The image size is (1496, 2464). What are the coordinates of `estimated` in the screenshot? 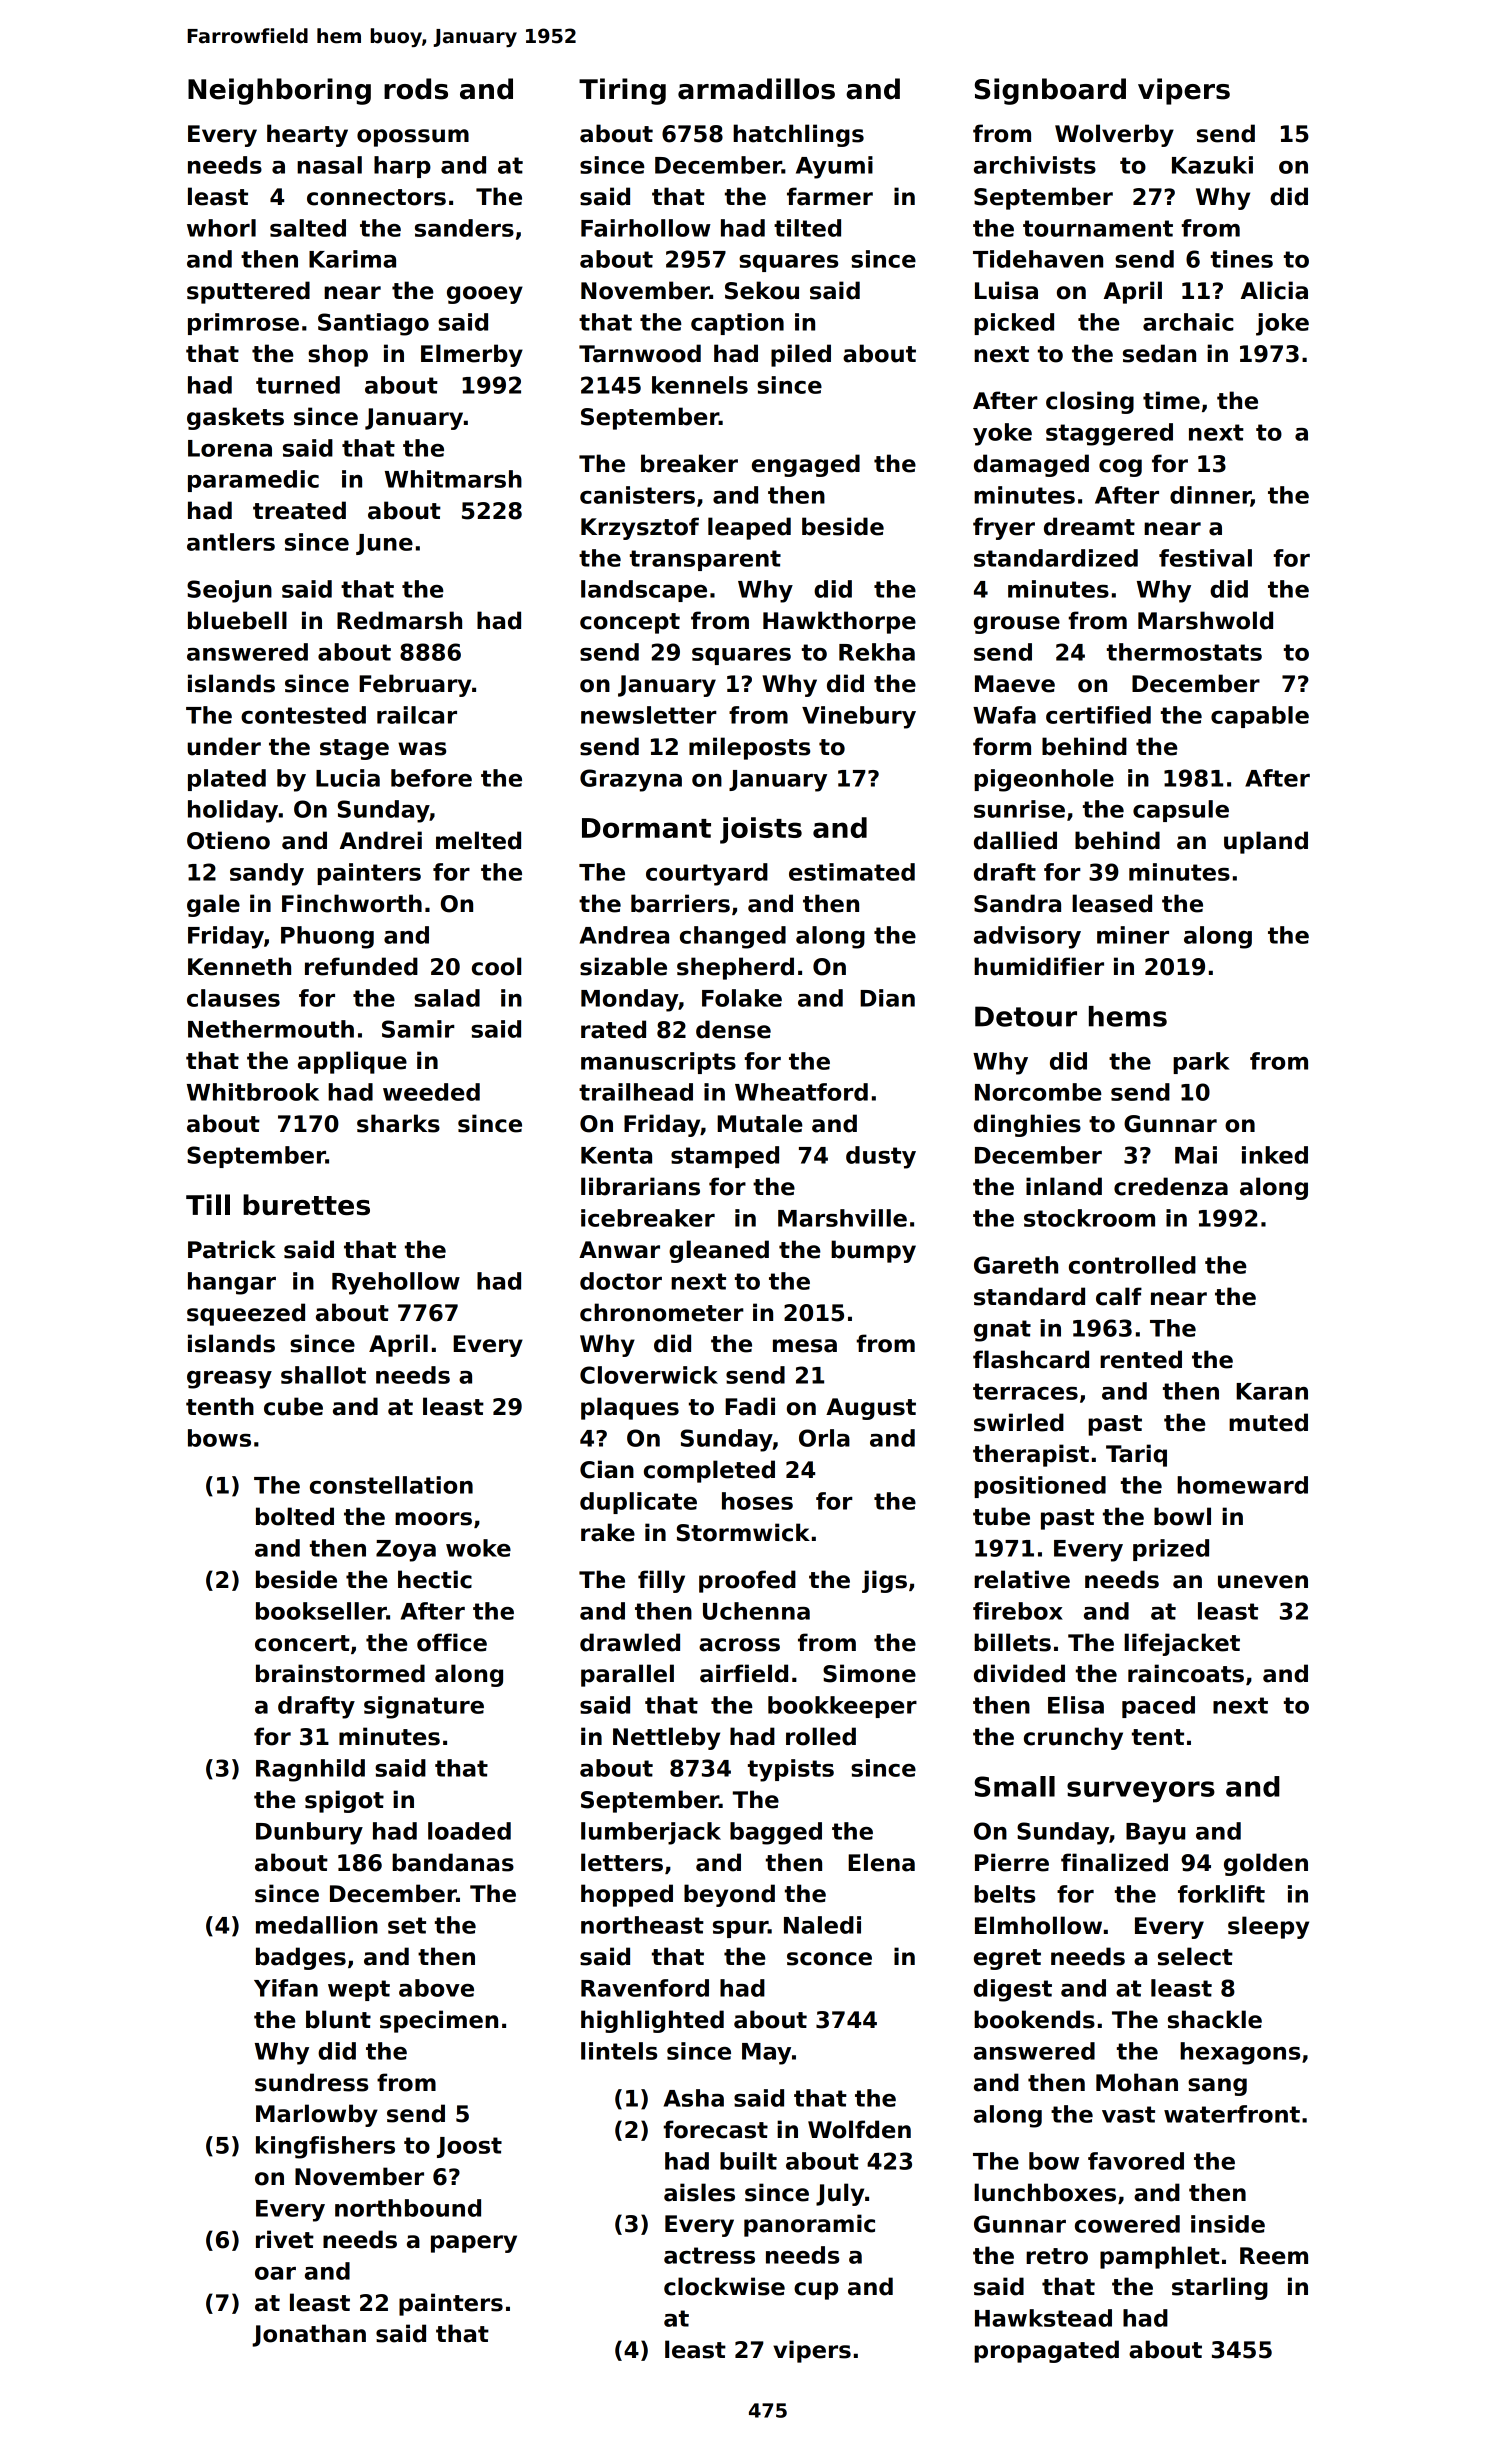 It's located at (852, 872).
